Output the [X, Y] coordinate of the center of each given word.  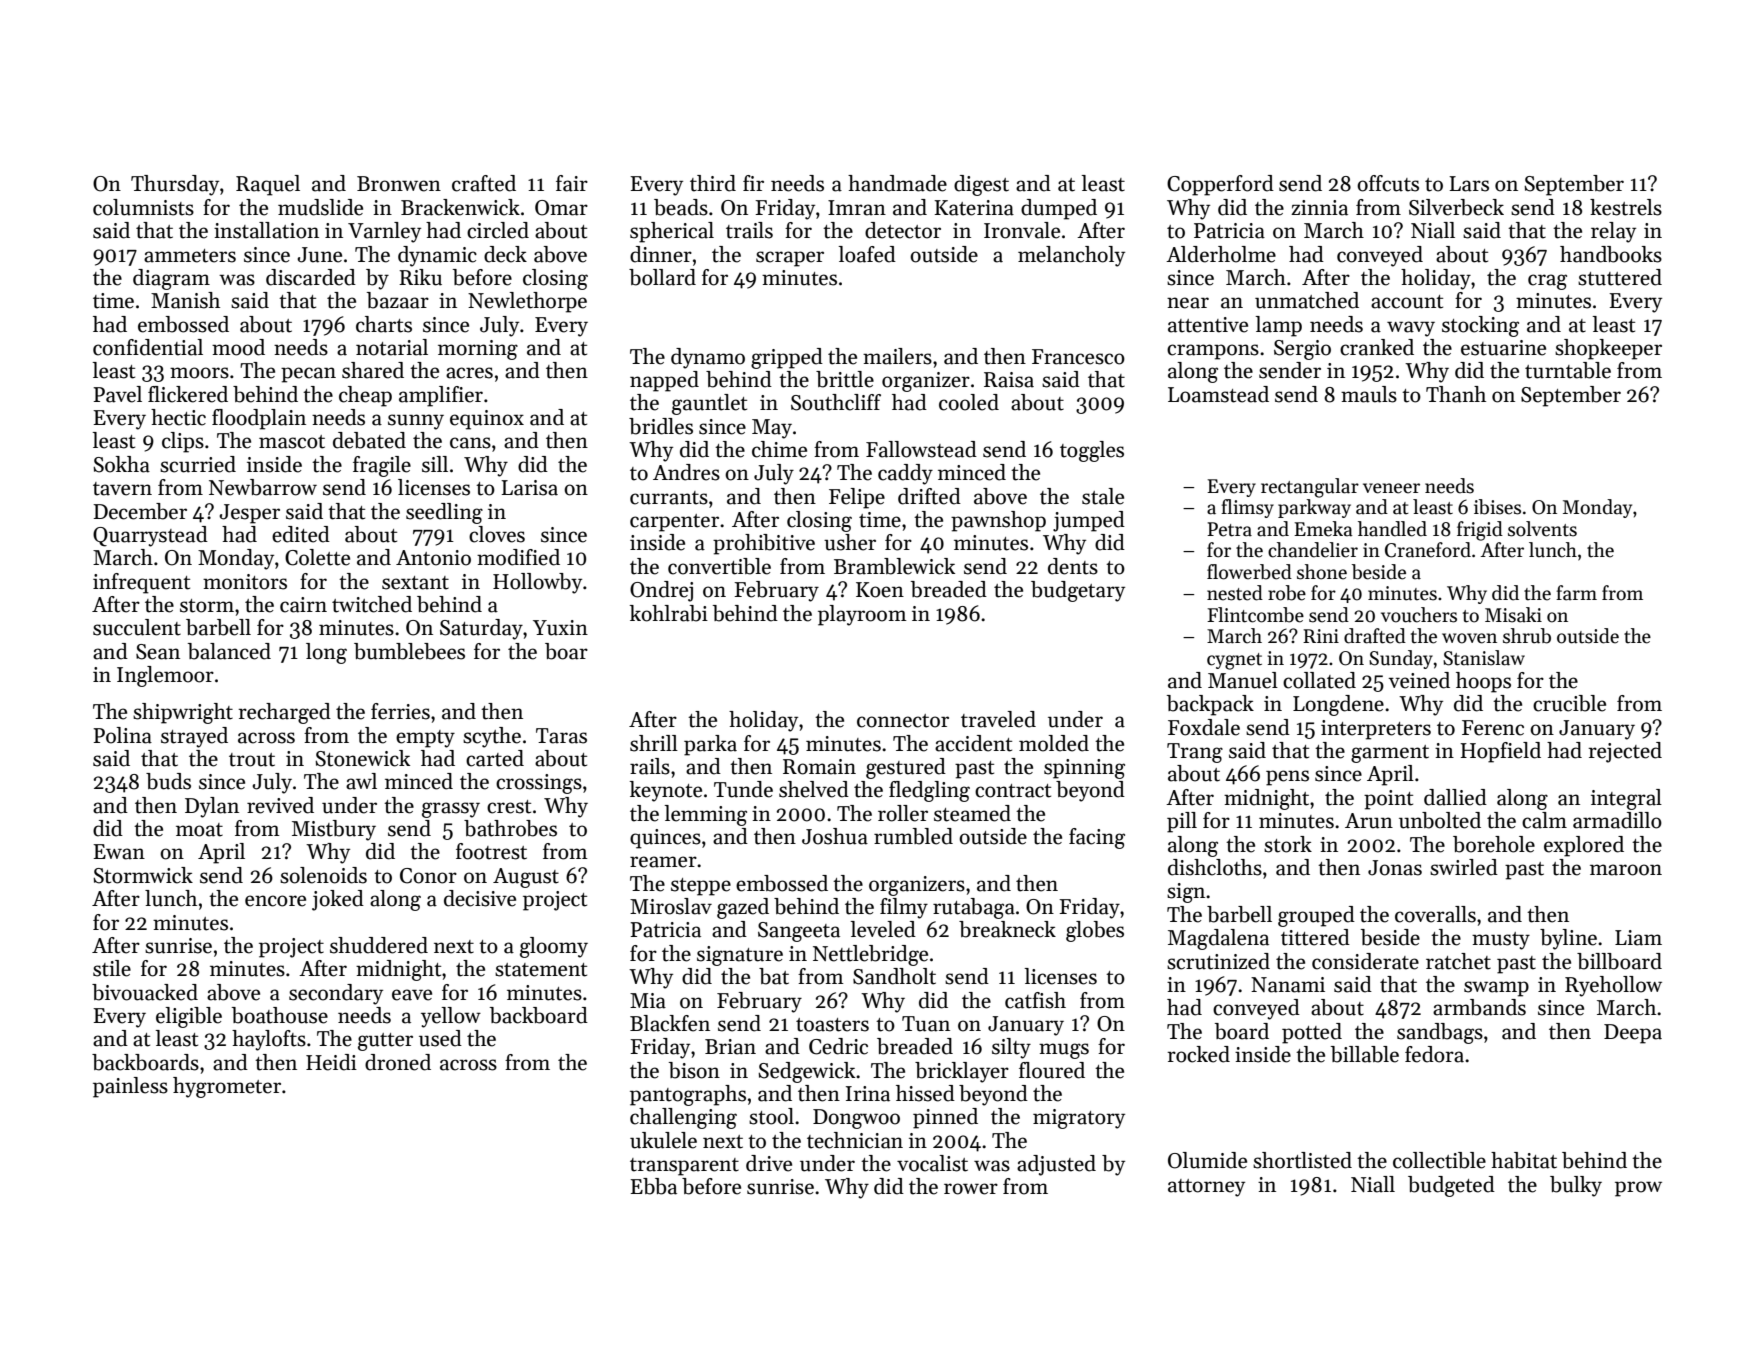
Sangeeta [799, 932]
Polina [122, 735]
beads [681, 207]
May [772, 429]
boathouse [280, 1015]
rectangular [1310, 488]
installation [266, 230]
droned [398, 1062]
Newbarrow [263, 487]
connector [903, 721]
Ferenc [1493, 728]
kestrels [1626, 207]
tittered [1315, 937]
